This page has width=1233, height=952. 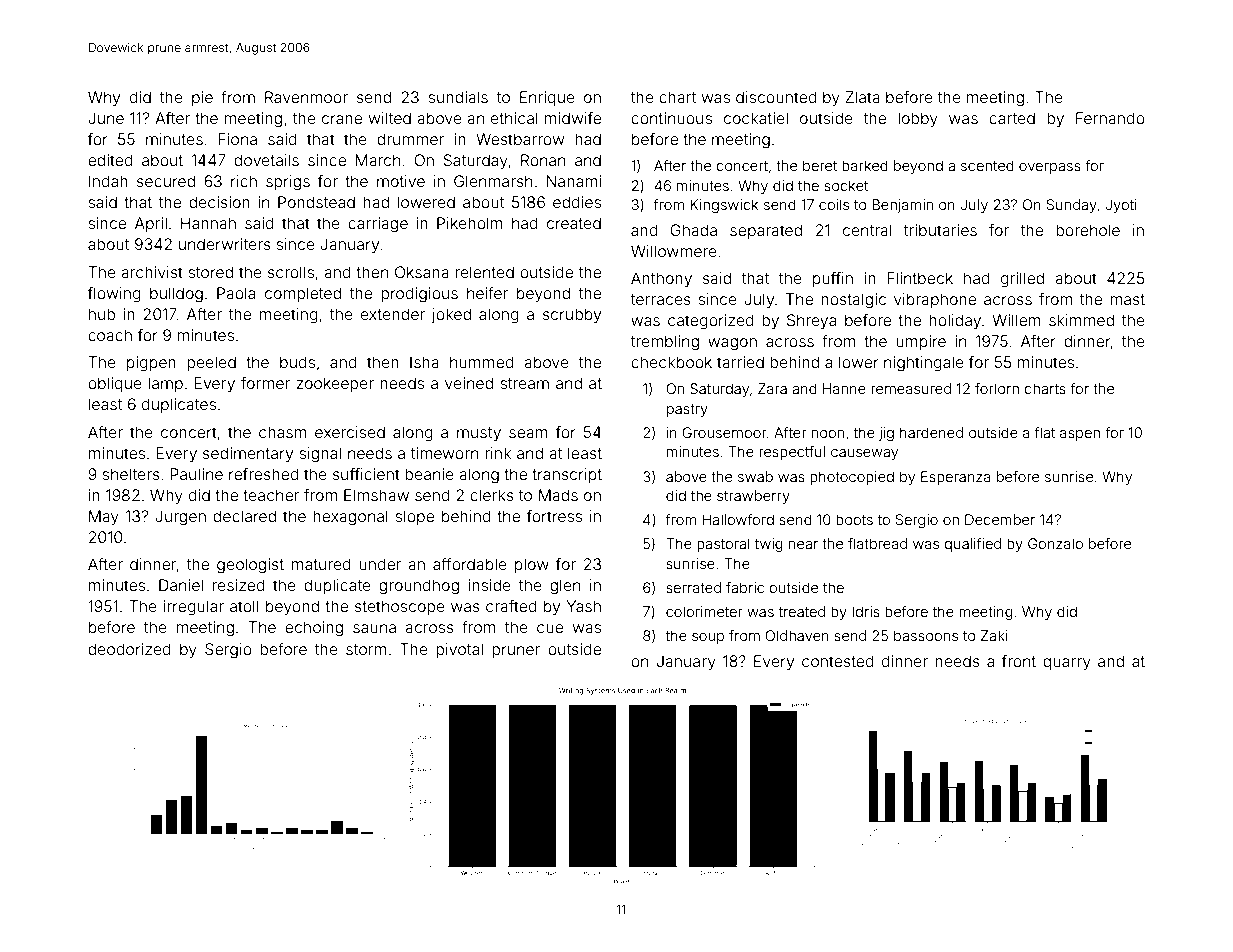 I want to click on oblique, so click(x=115, y=384).
